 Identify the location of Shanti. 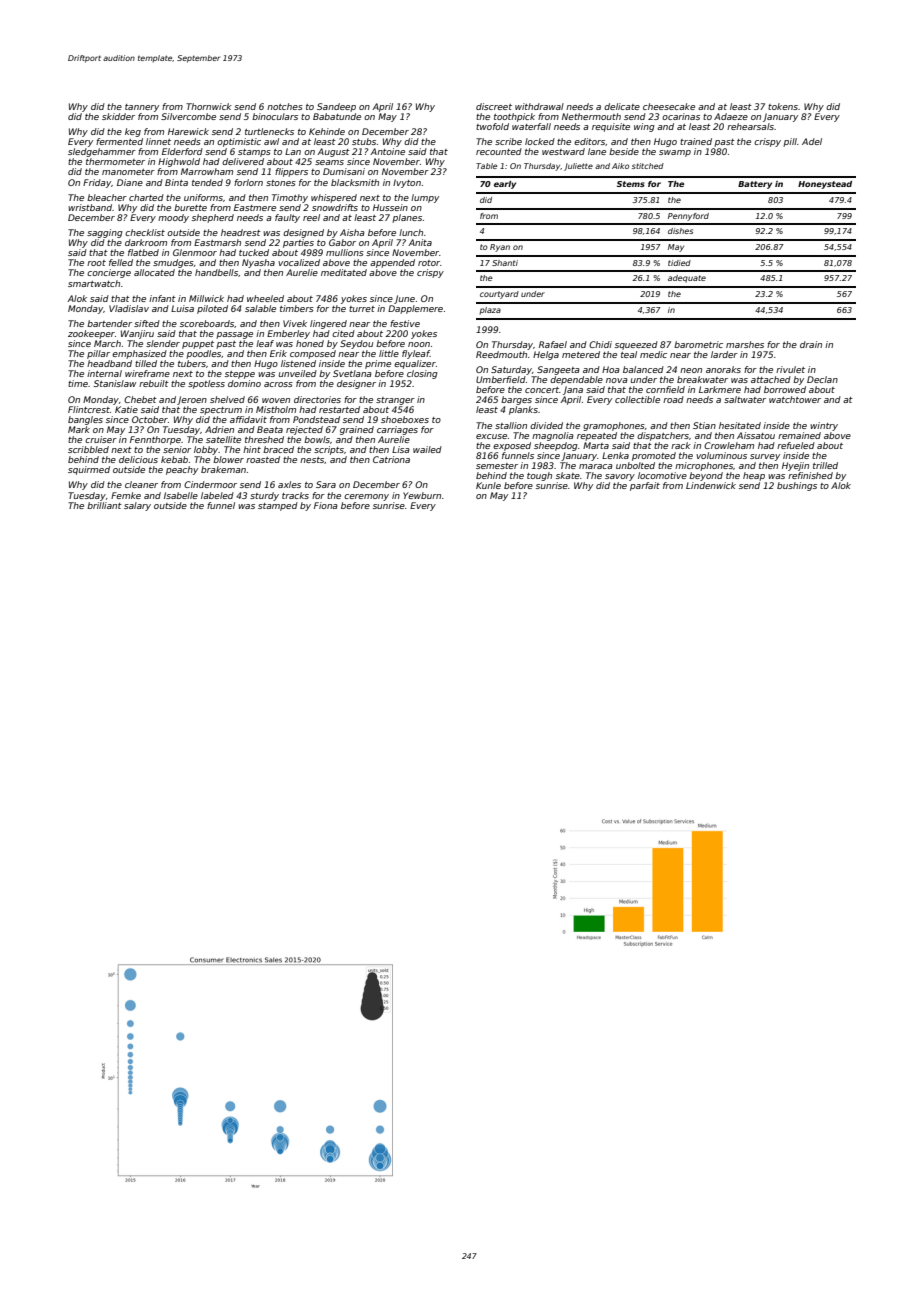
(505, 263).
